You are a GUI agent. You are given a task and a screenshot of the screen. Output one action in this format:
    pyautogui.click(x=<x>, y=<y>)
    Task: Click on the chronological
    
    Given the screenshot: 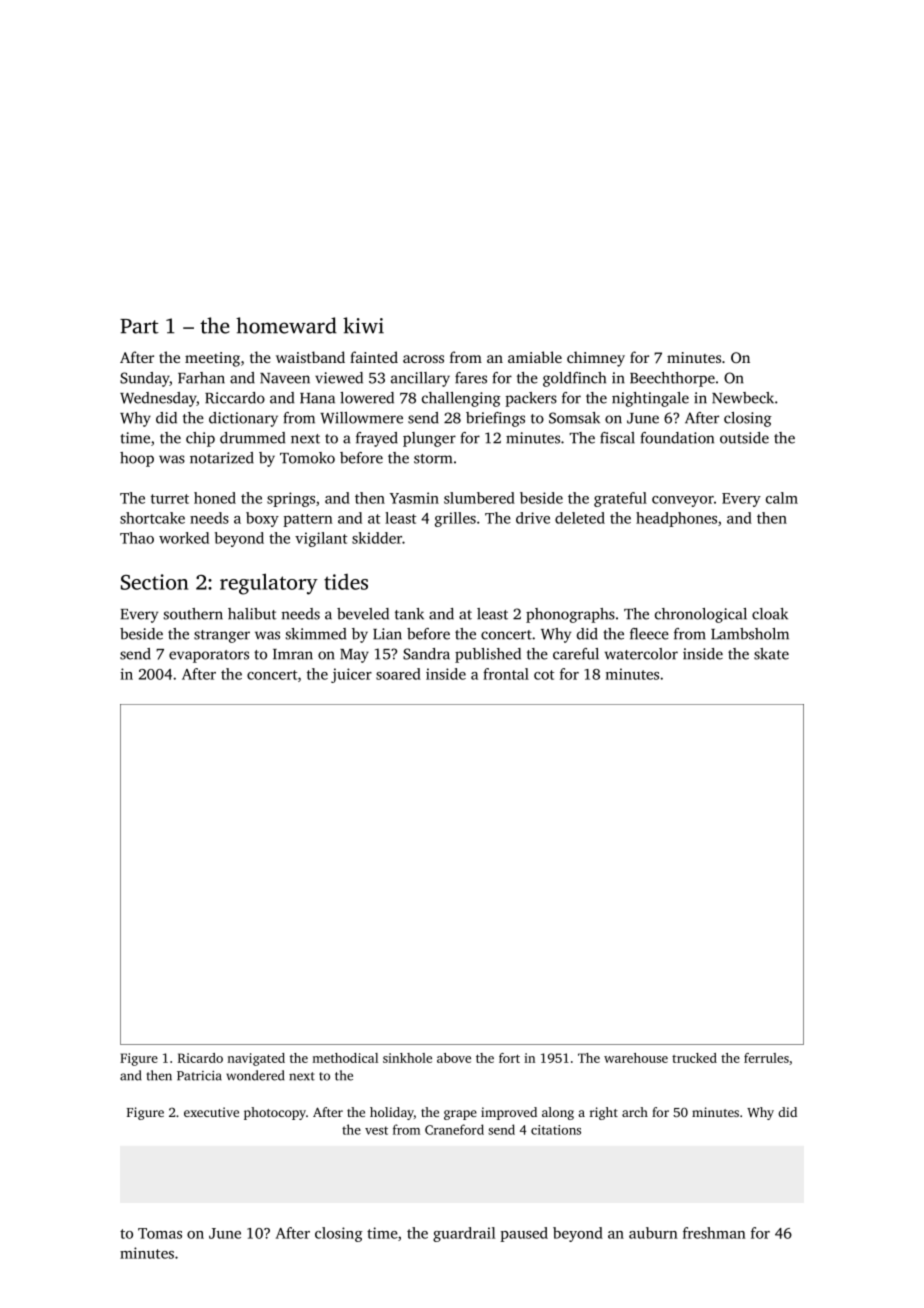 What is the action you would take?
    pyautogui.click(x=701, y=615)
